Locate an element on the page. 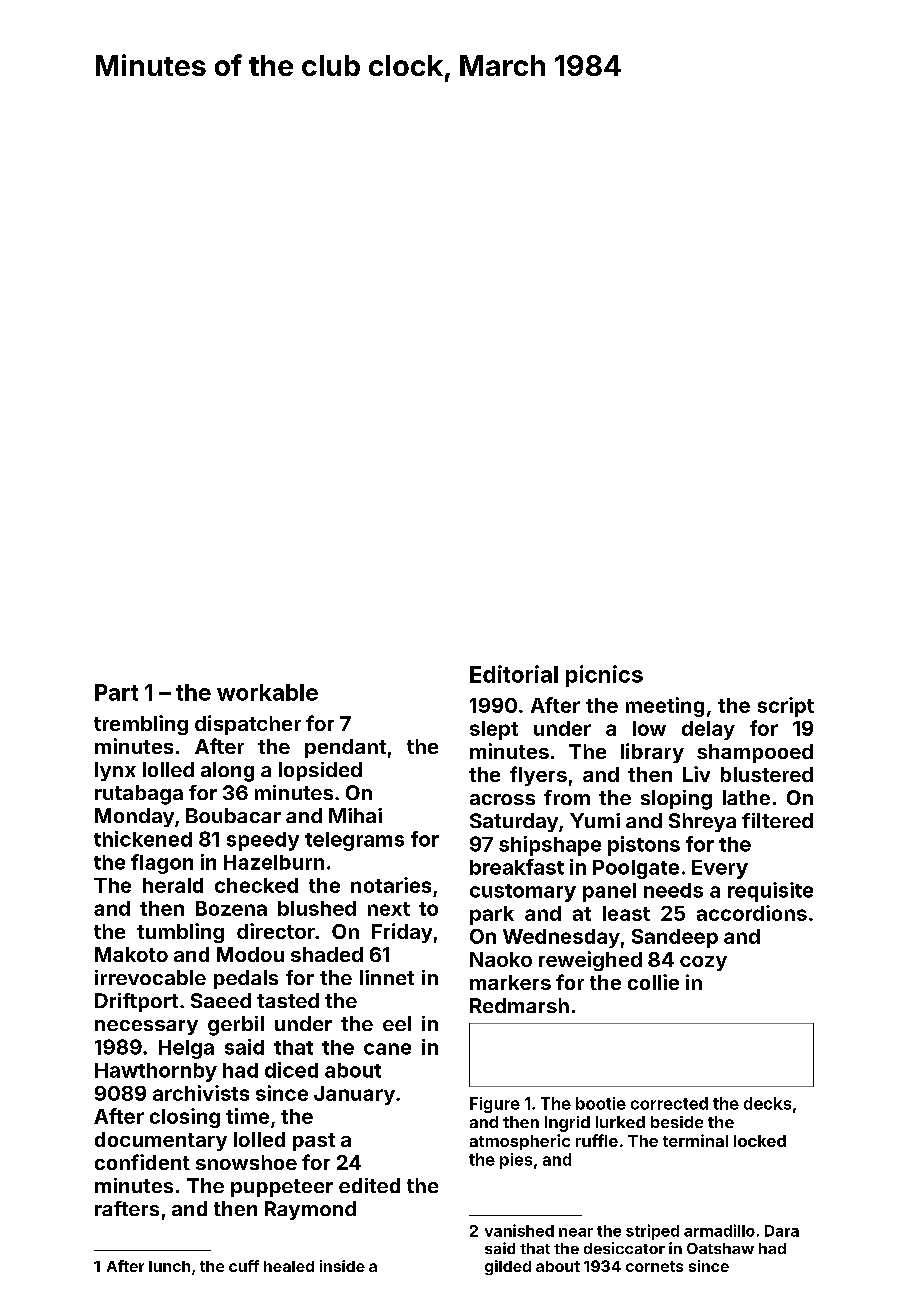 The height and width of the image is (1316, 908). slept is located at coordinates (494, 730).
